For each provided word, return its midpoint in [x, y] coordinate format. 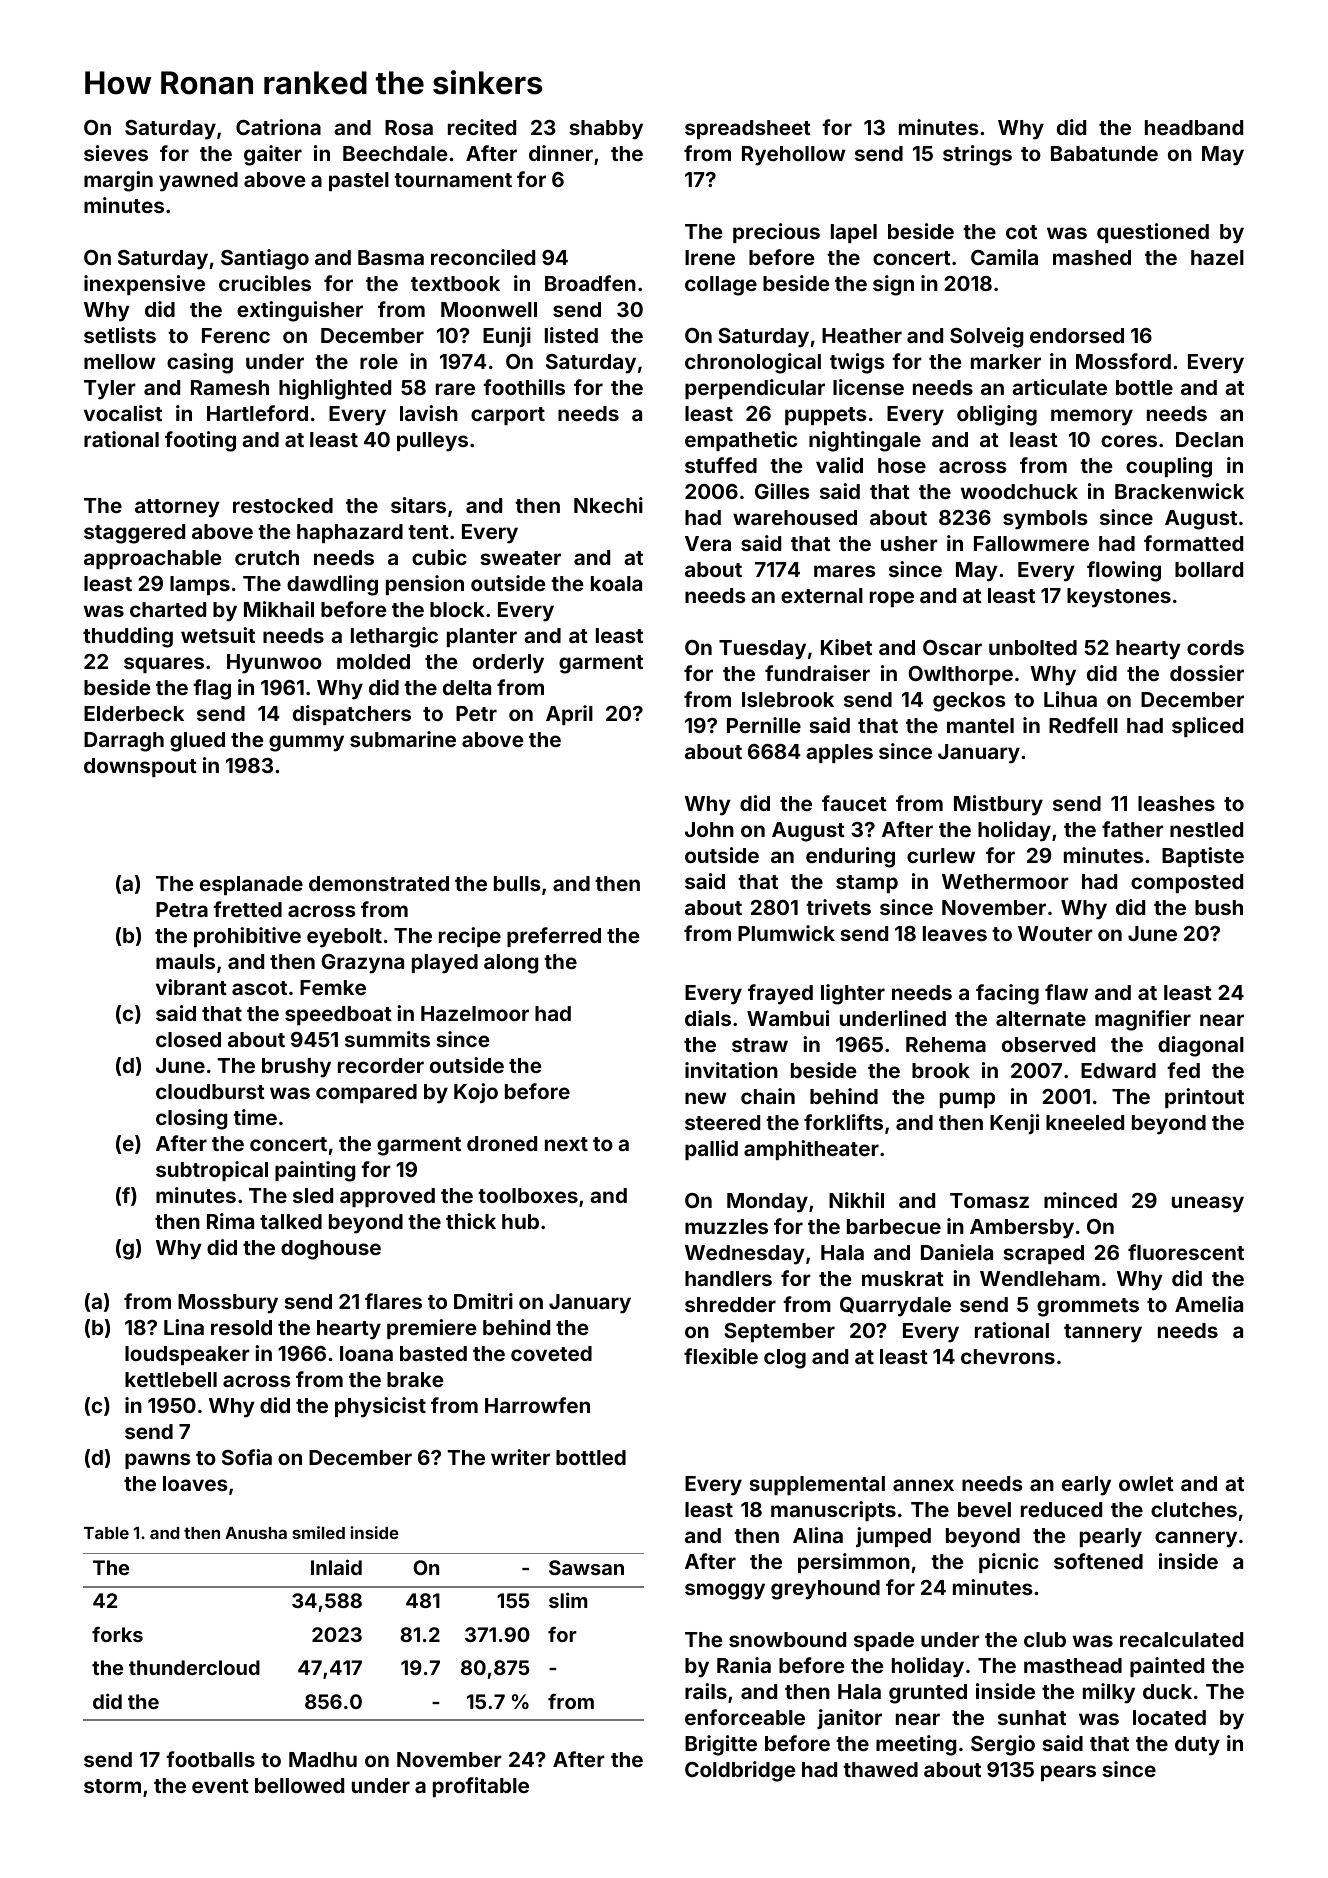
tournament [453, 180]
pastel [359, 181]
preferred [554, 937]
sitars [418, 505]
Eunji [507, 337]
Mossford [1123, 361]
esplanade [251, 885]
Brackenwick [1179, 491]
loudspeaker [187, 1355]
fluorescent [1186, 1252]
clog [785, 1359]
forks [117, 1634]
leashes [1176, 803]
